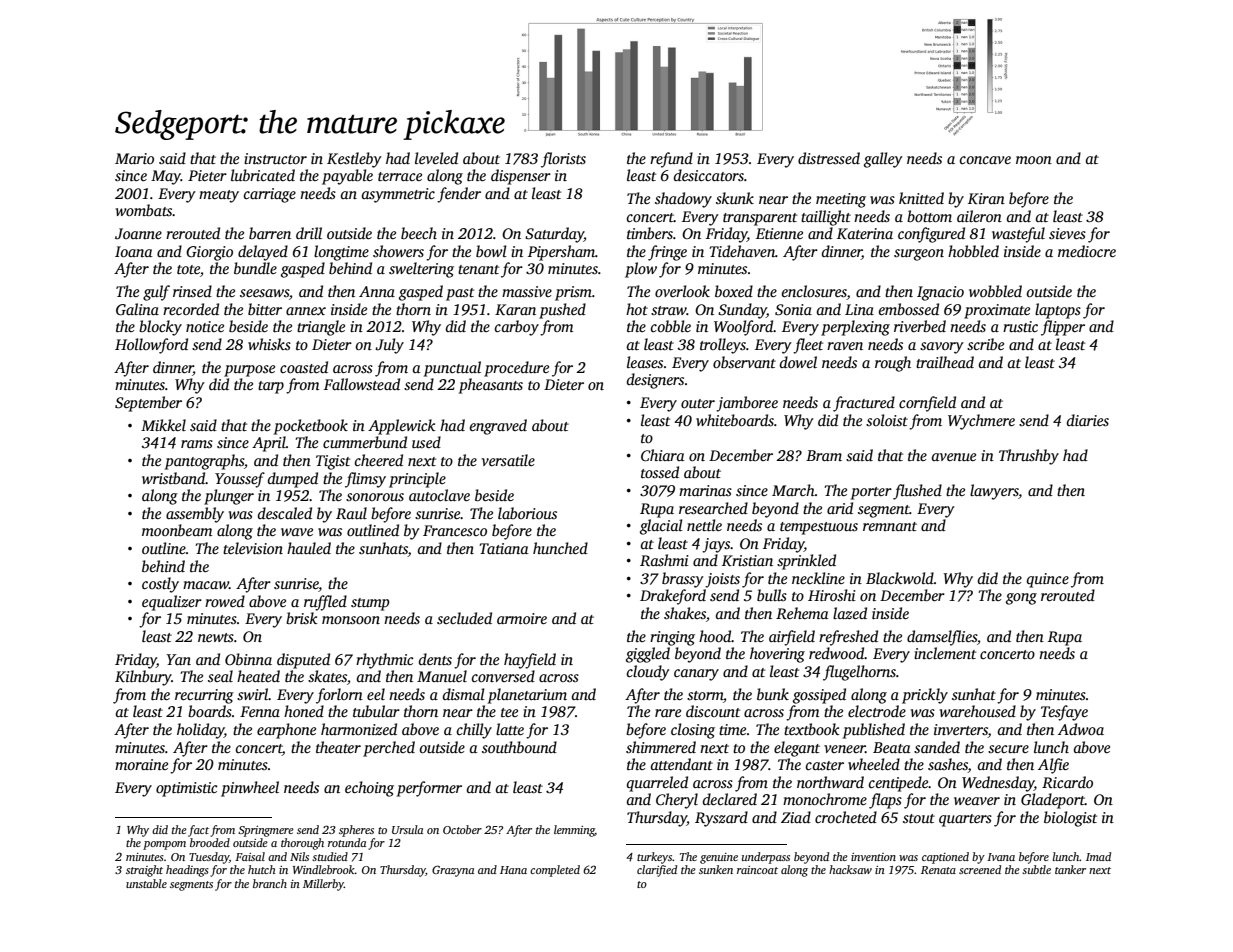 Image resolution: width=1233 pixels, height=952 pixels. I want to click on refund, so click(671, 160).
